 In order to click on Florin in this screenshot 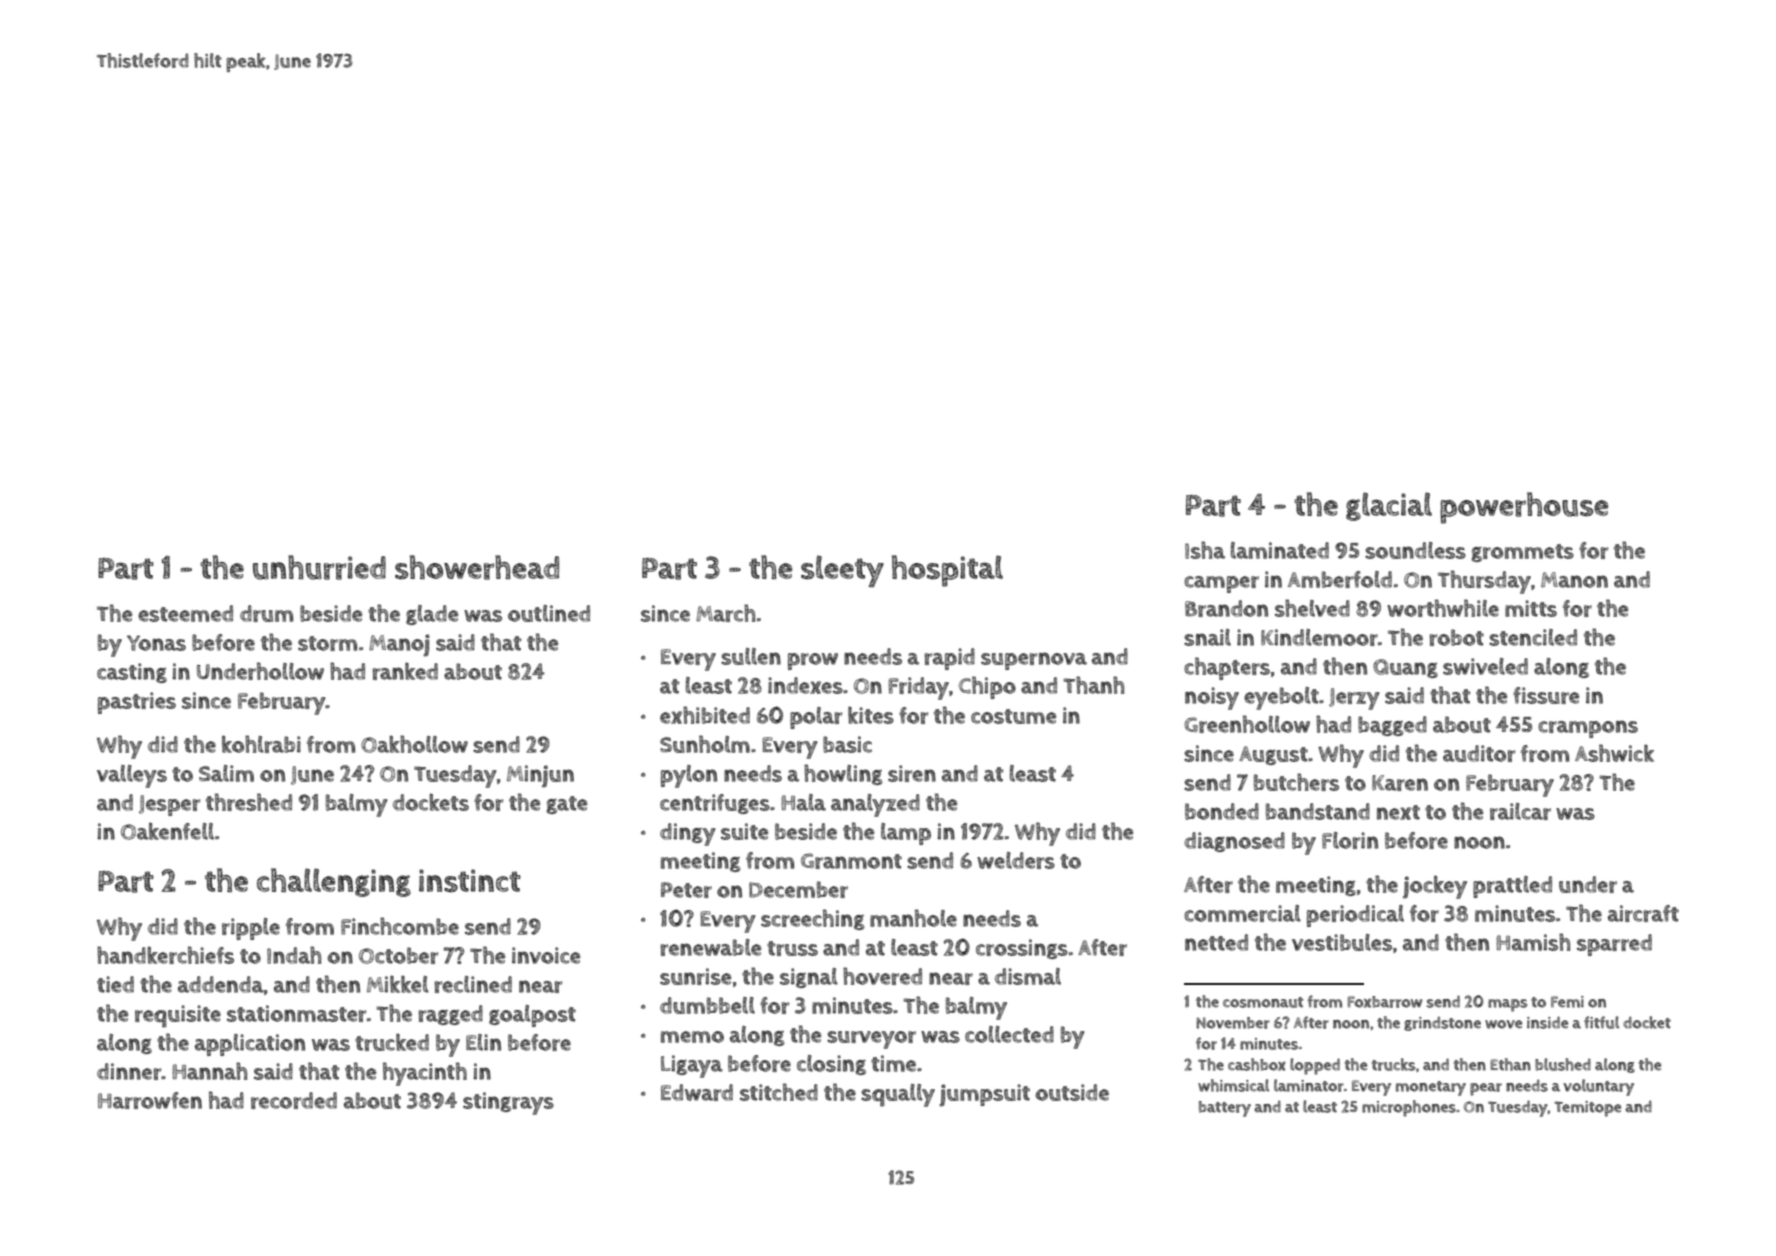, I will do `click(1350, 840)`.
